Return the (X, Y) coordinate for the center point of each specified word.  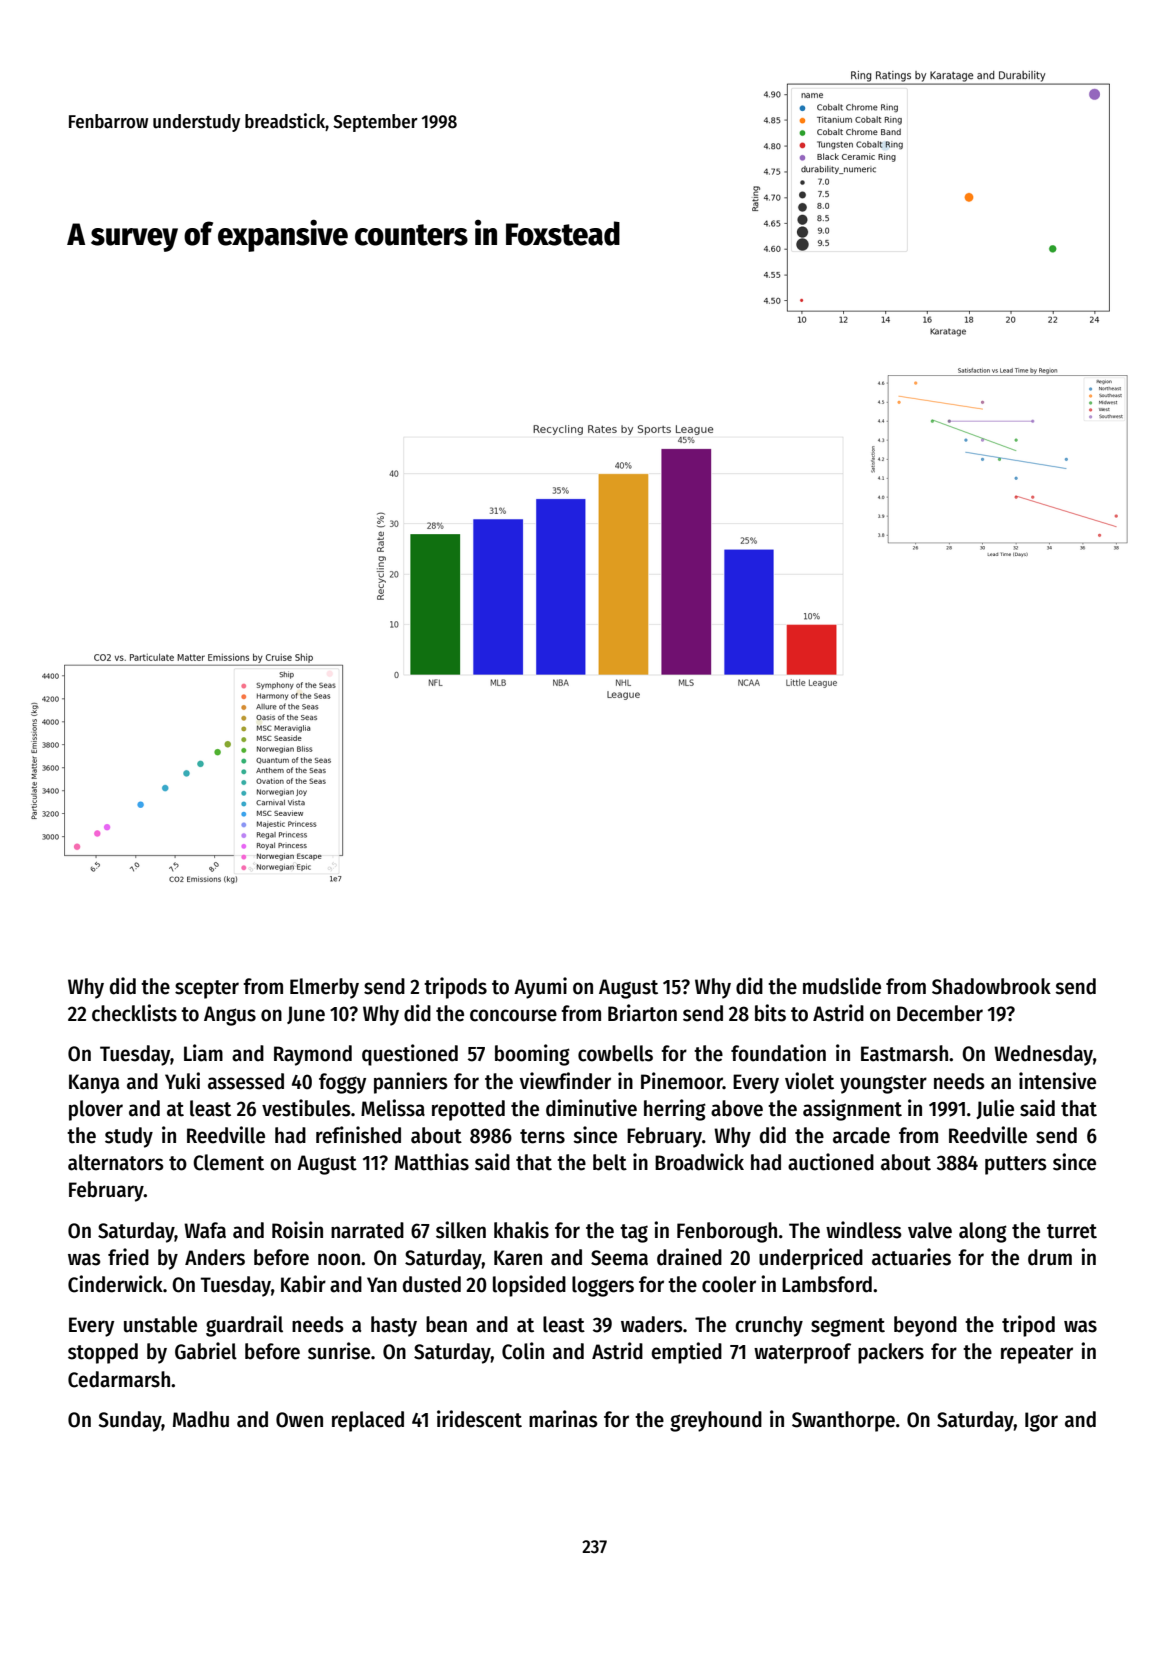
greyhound (716, 1421)
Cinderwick (115, 1284)
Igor (1041, 1422)
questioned (410, 1055)
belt (610, 1162)
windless (864, 1230)
